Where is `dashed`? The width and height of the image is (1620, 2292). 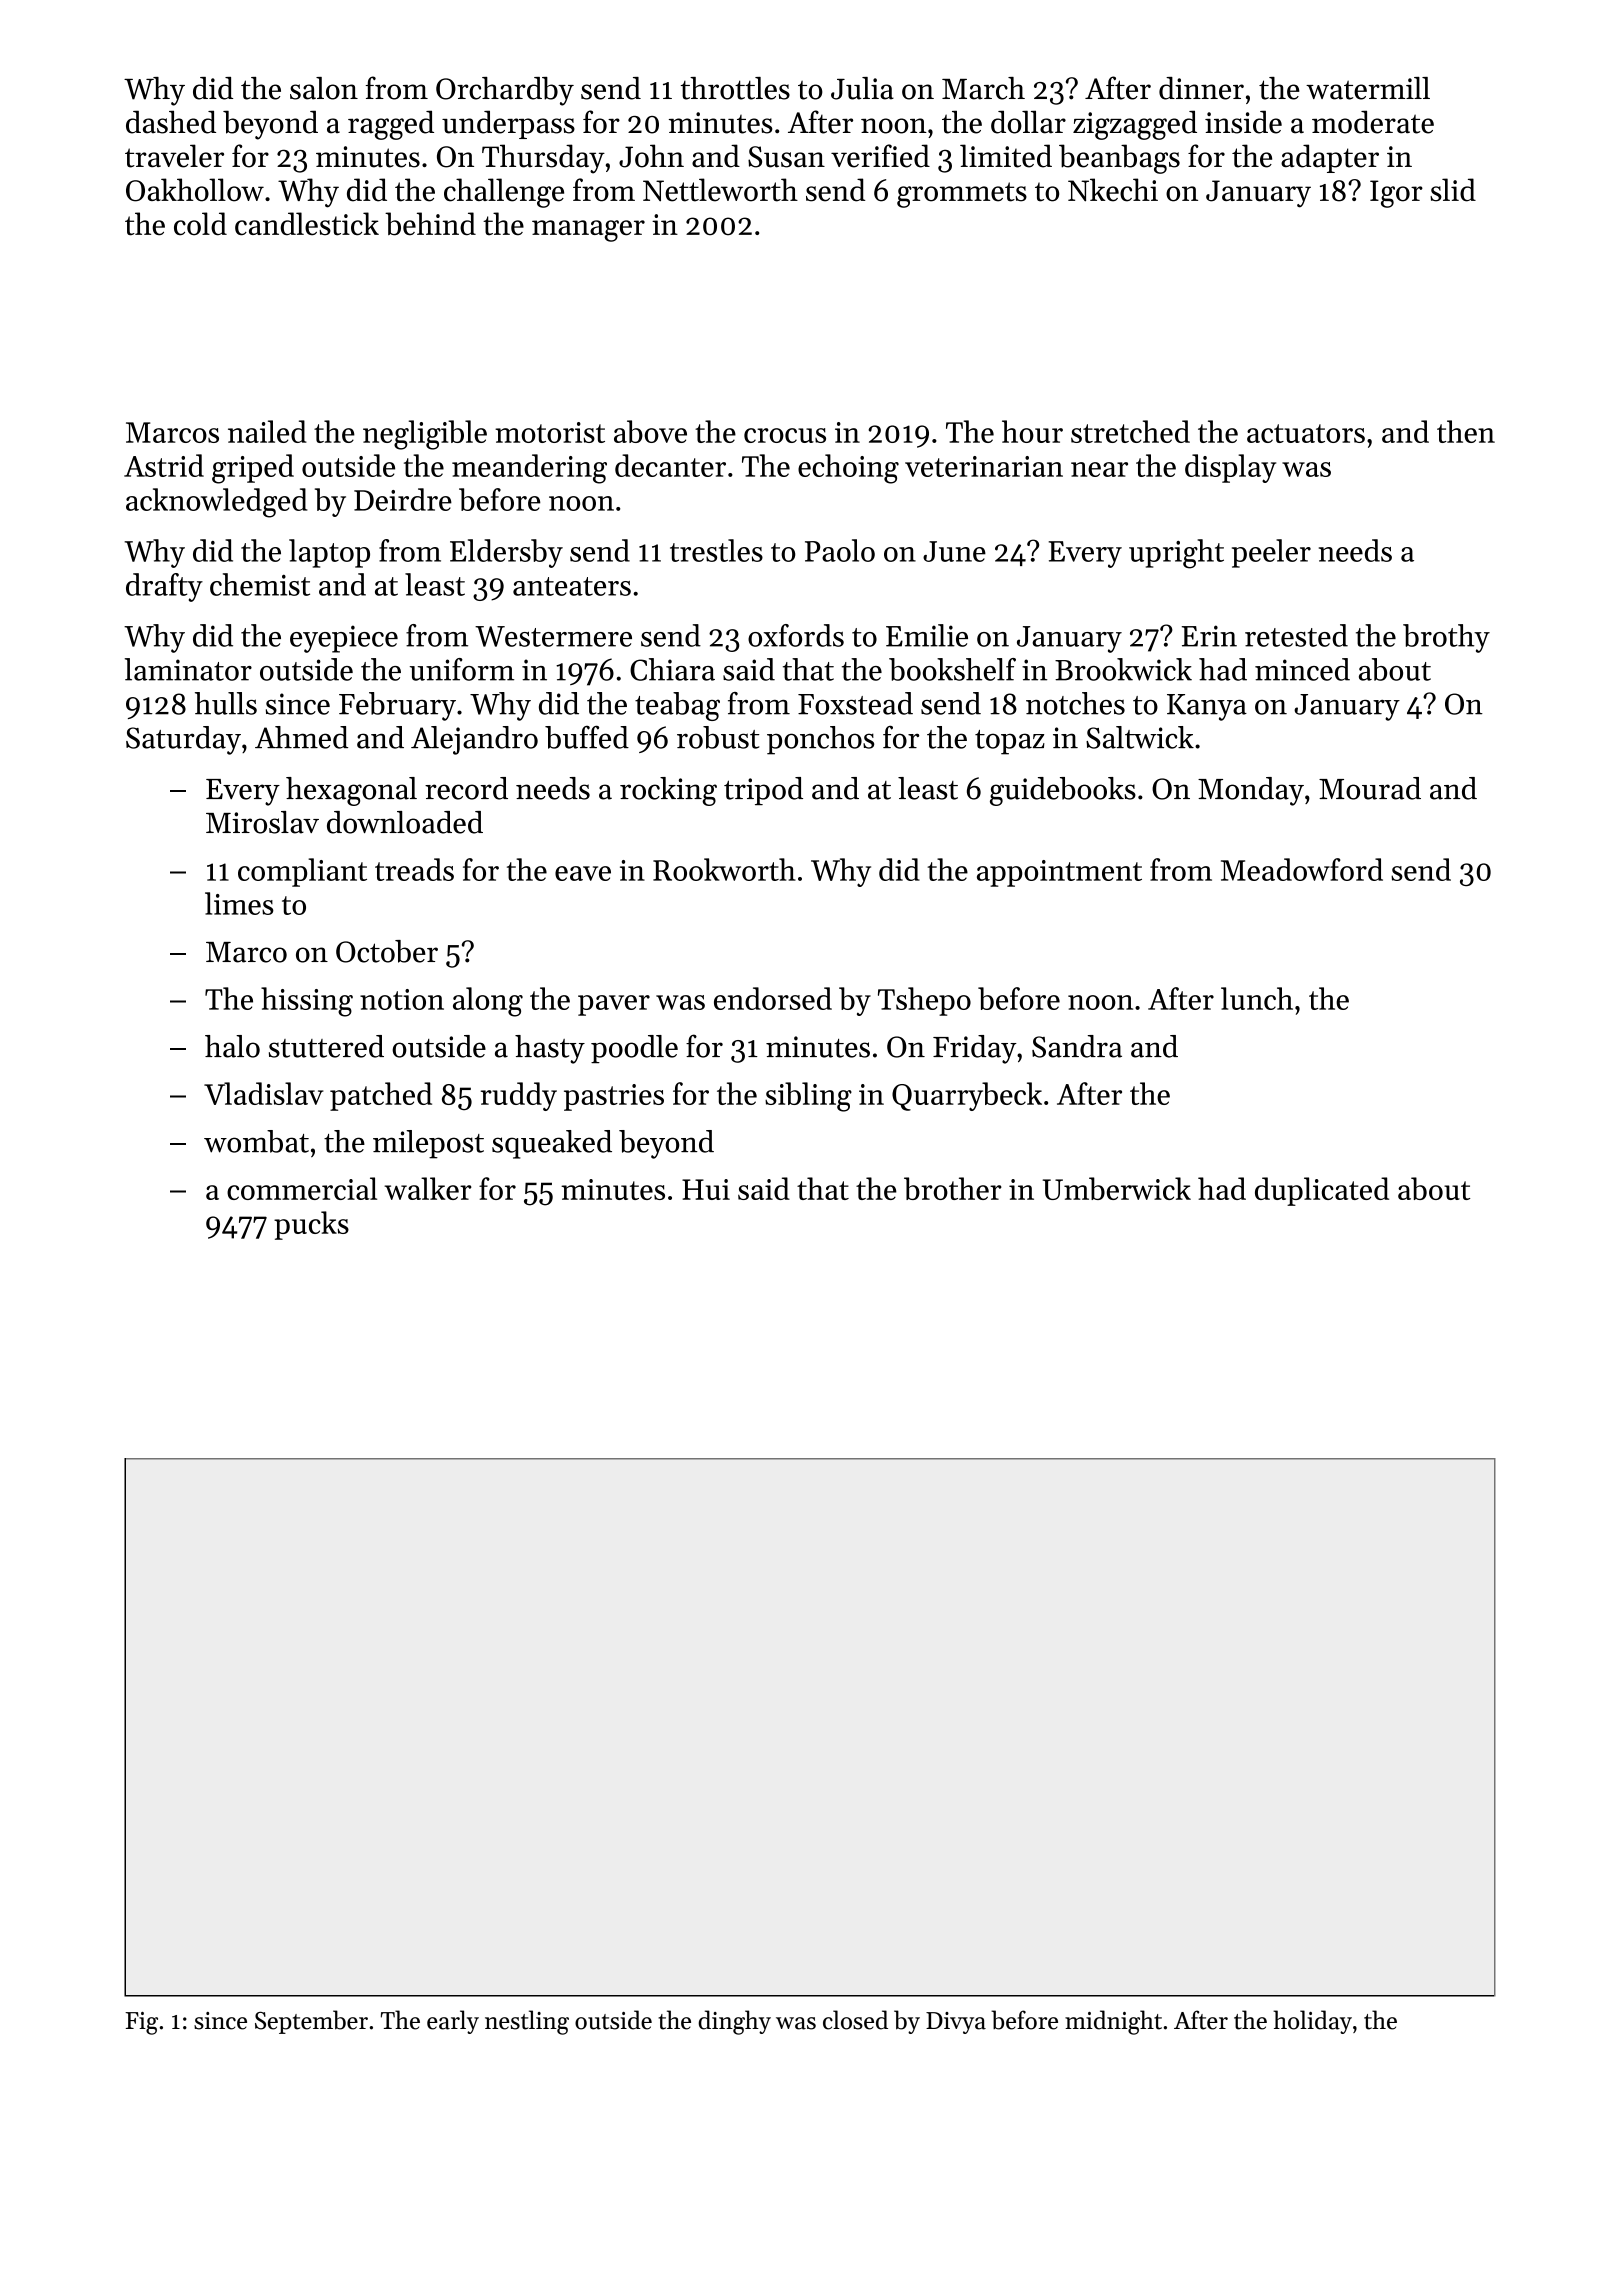
dashed is located at coordinates (171, 122).
